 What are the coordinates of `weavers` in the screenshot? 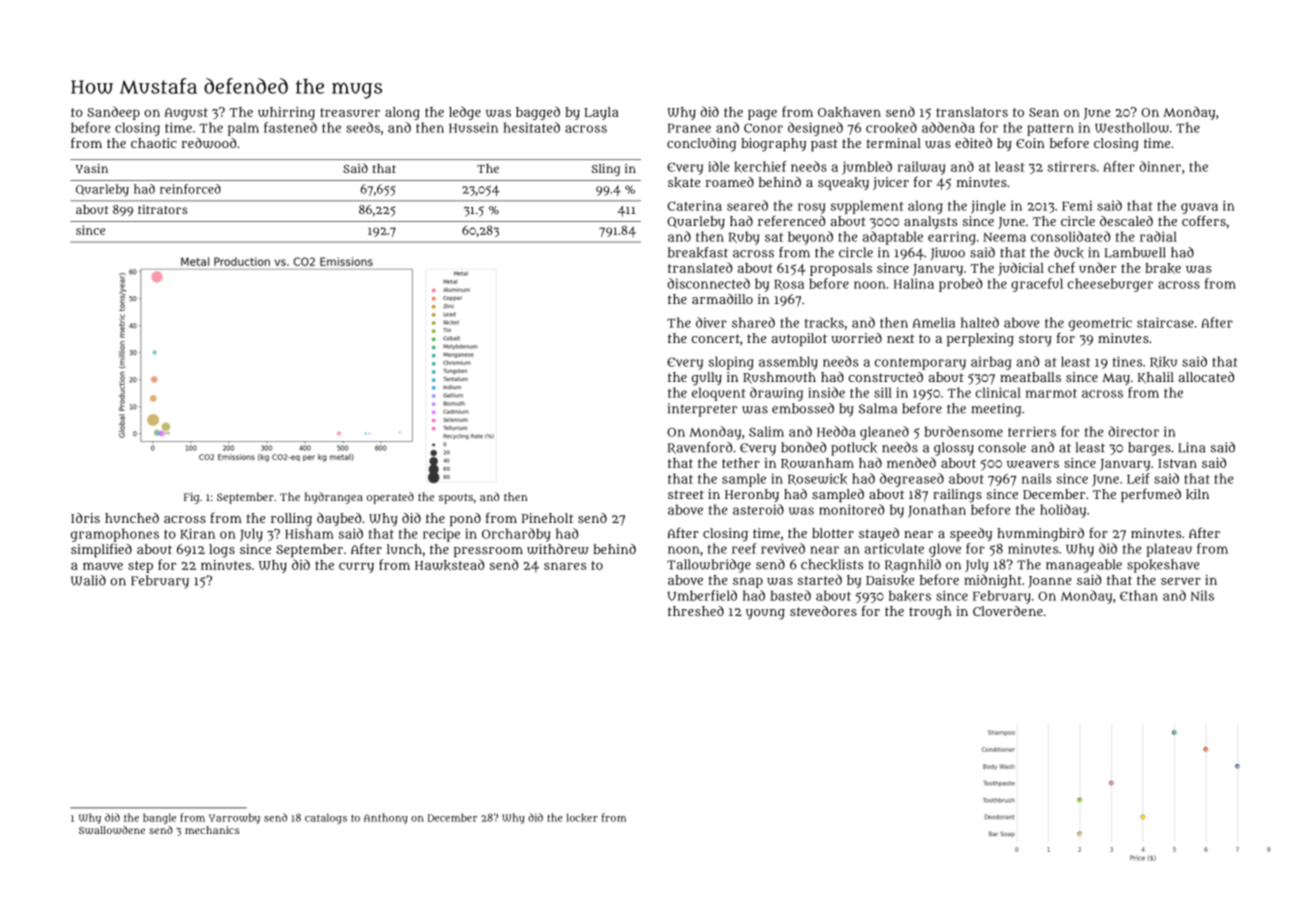 It's located at (1033, 464).
